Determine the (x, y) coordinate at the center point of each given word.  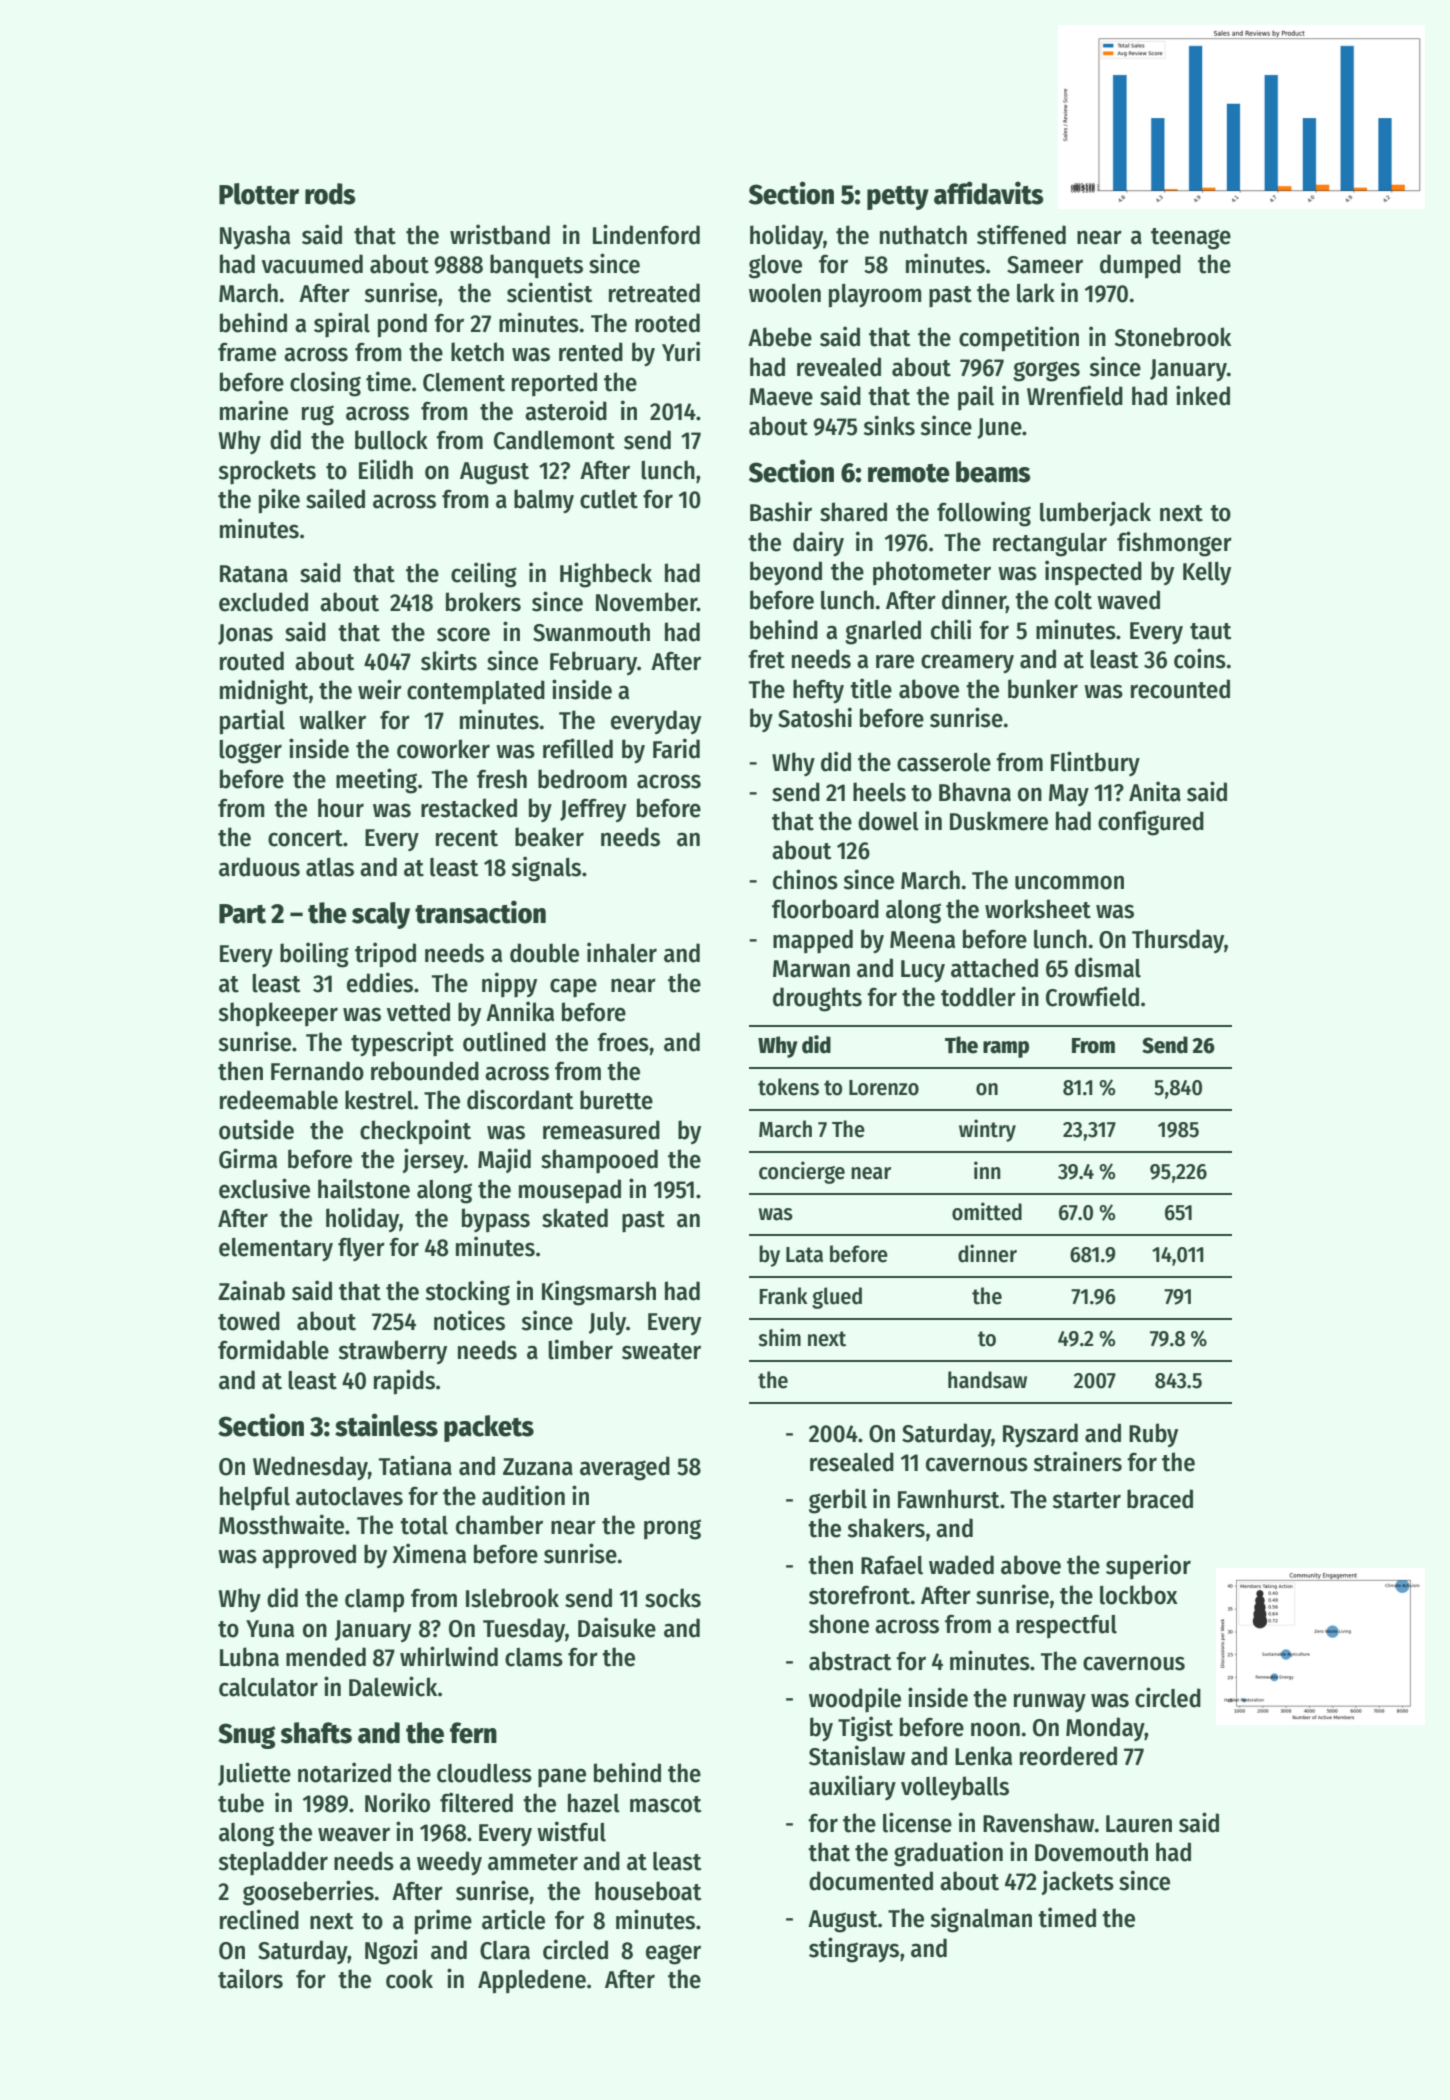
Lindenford (646, 234)
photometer (932, 573)
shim (779, 1337)
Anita (1155, 791)
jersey (433, 1160)
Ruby (1153, 1435)
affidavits (989, 193)
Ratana (254, 574)
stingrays (854, 1950)
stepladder (273, 1863)
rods (330, 194)
